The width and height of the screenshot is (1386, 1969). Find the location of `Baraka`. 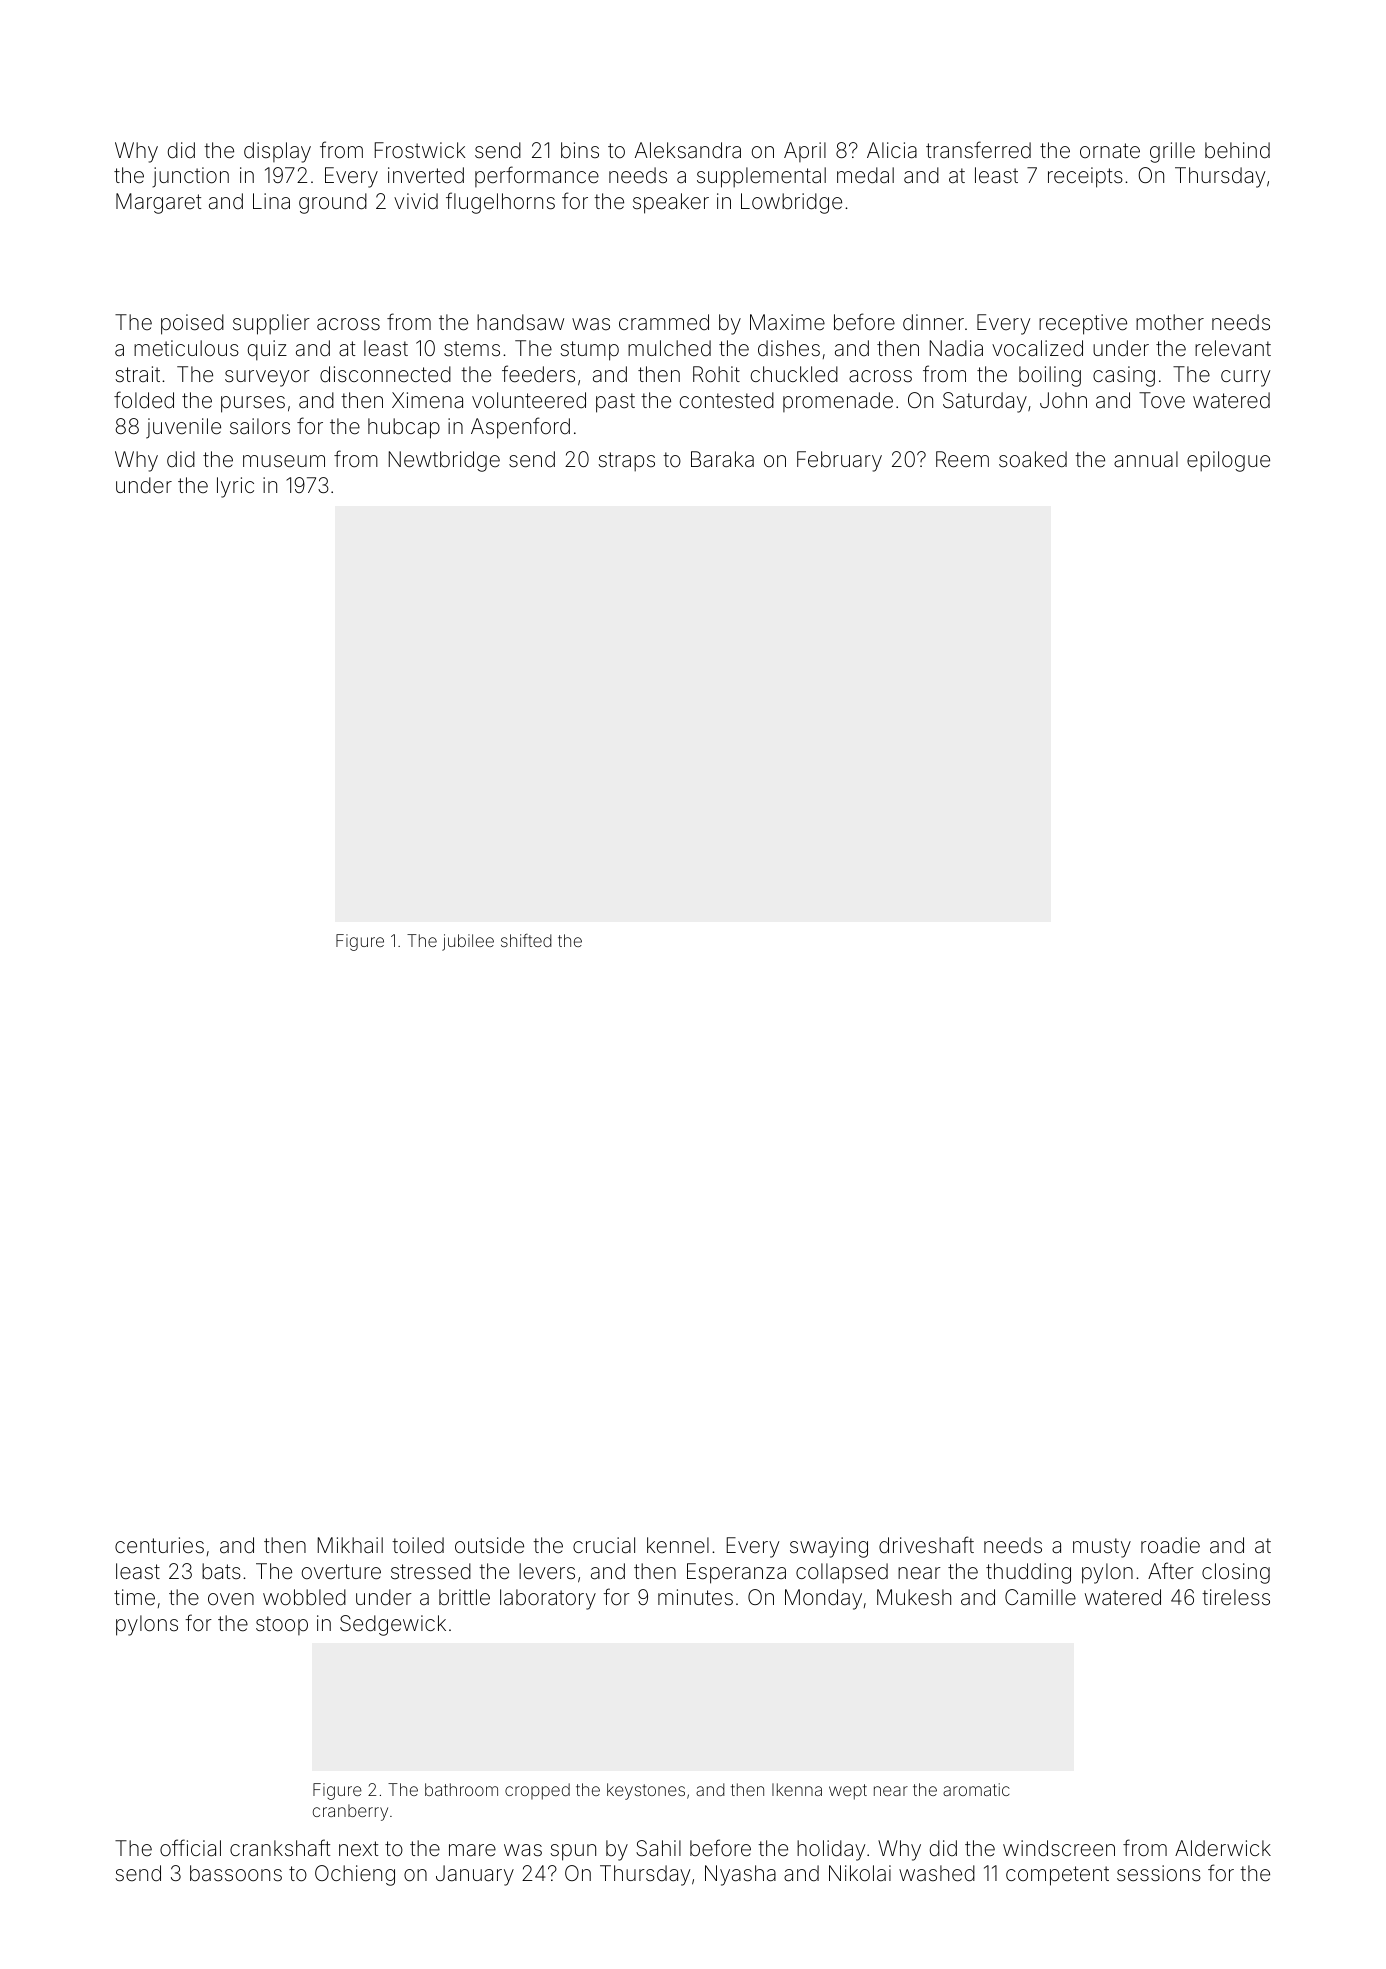

Baraka is located at coordinates (722, 459).
